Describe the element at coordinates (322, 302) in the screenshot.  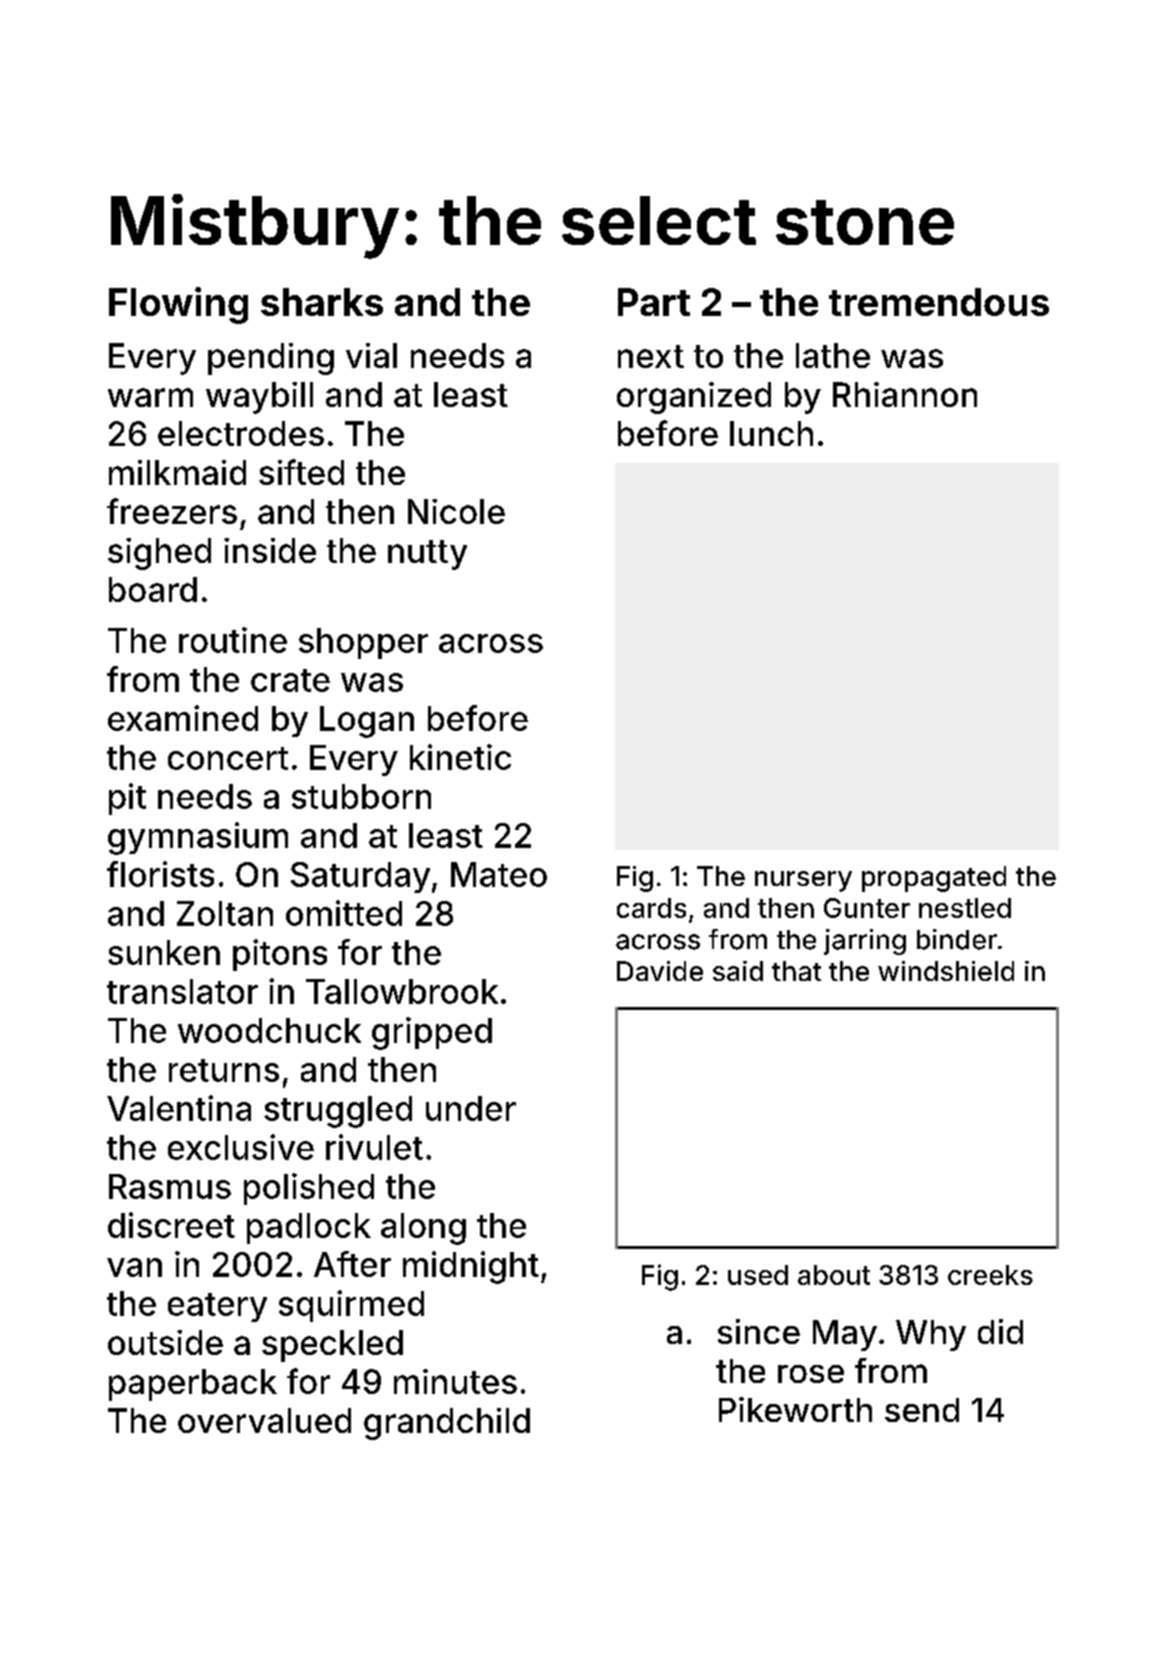
I see `sharks` at that location.
